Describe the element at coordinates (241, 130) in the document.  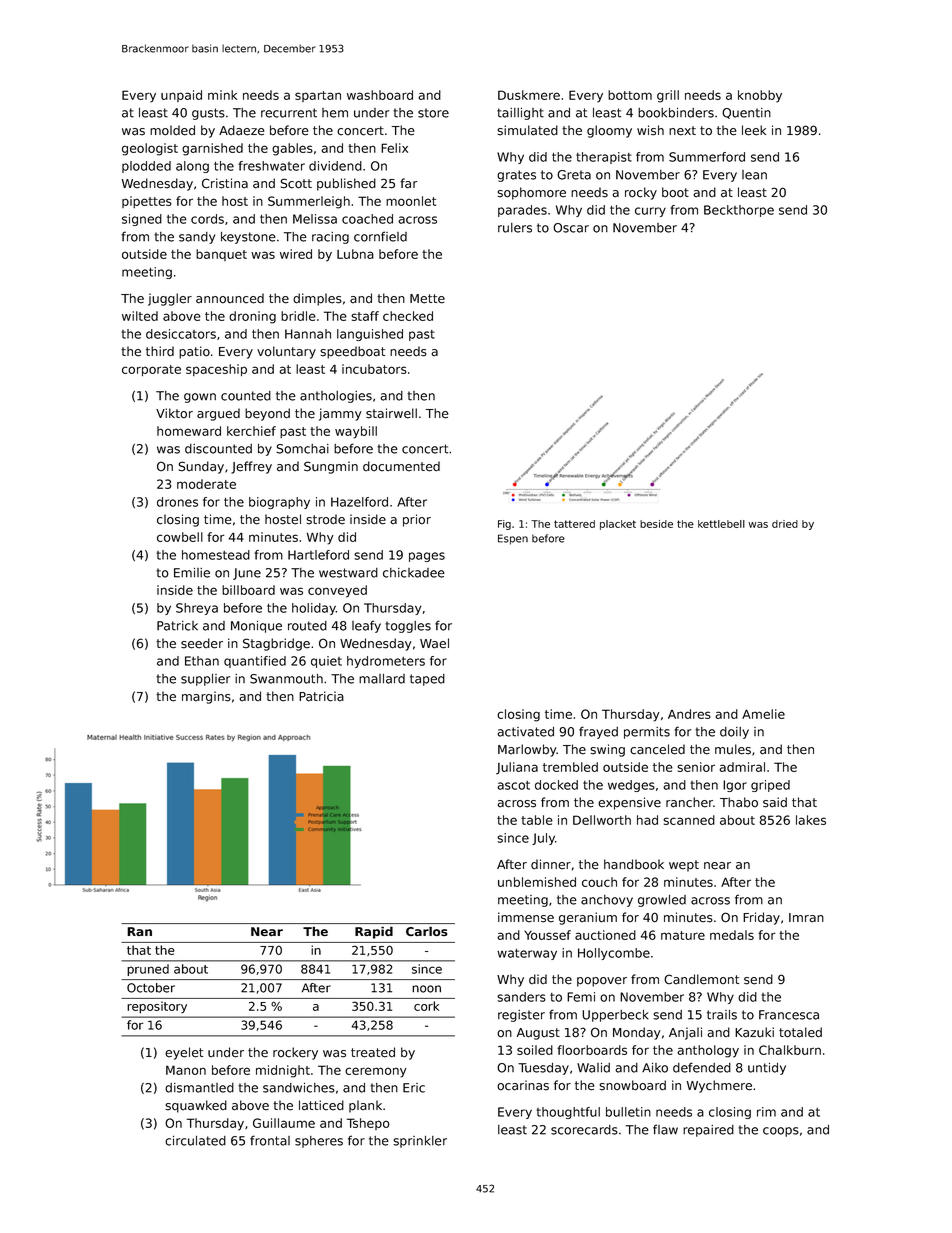
I see `Adaeze` at that location.
